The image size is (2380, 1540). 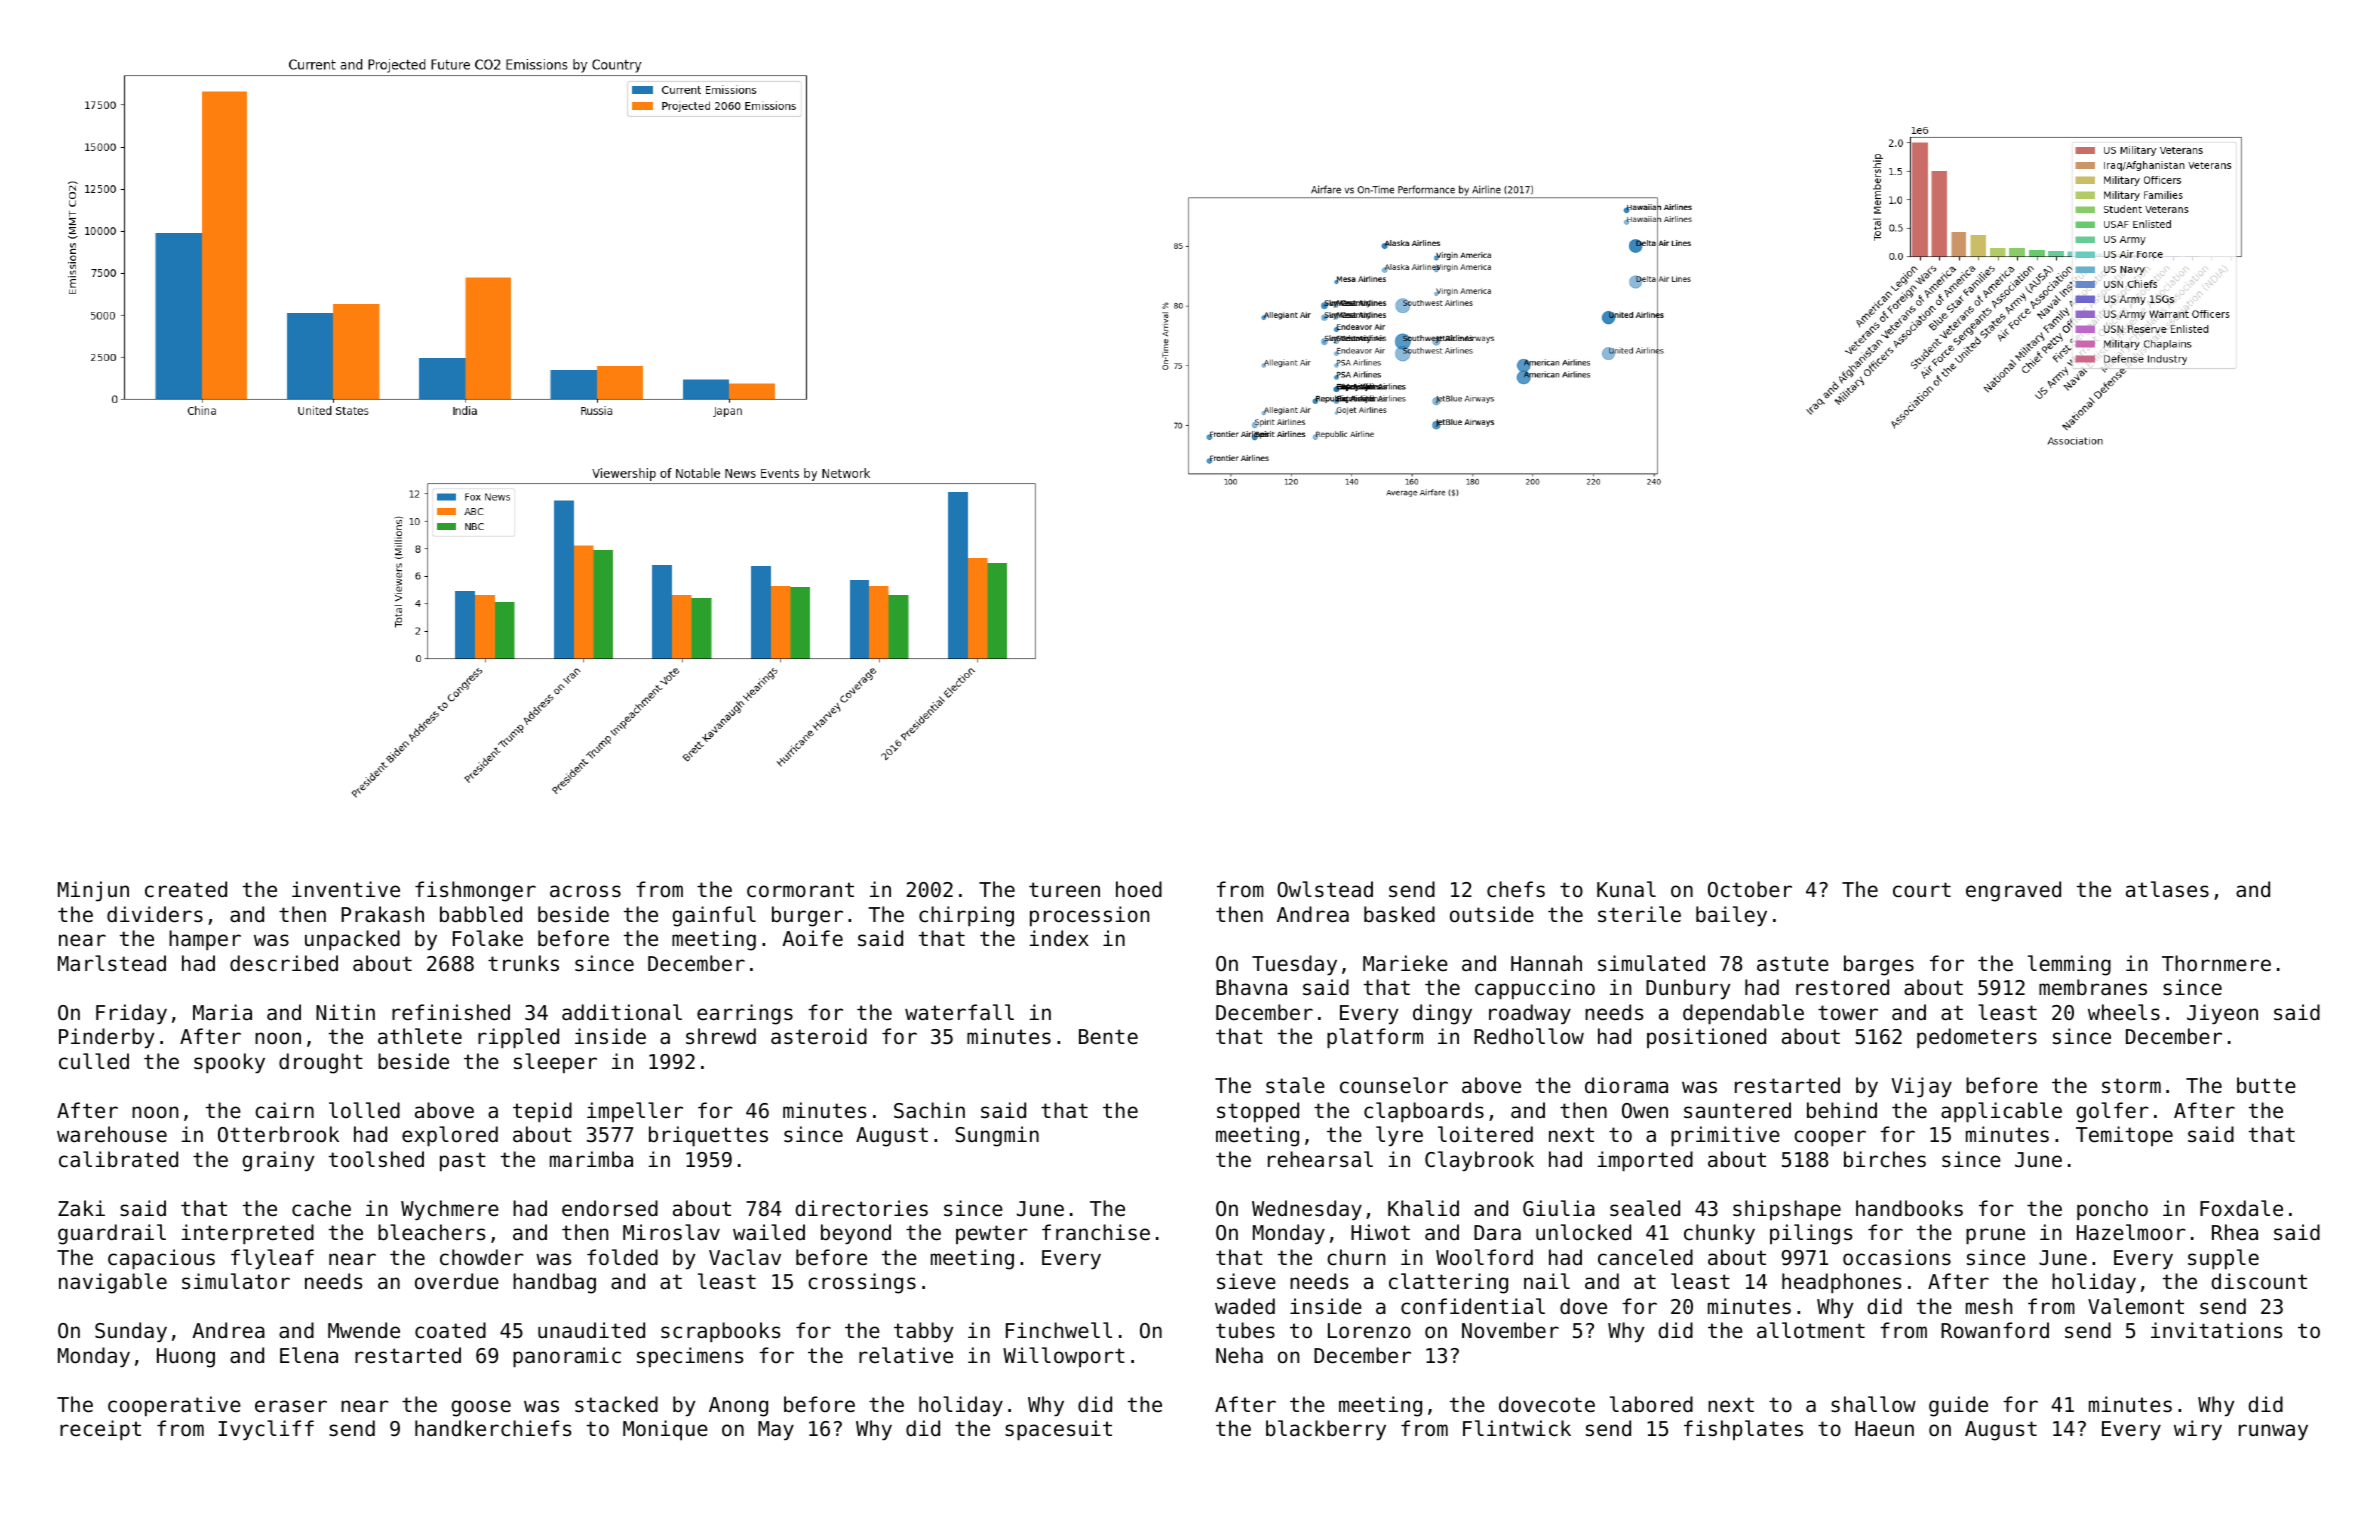 What do you see at coordinates (567, 1357) in the image?
I see `panoramic` at bounding box center [567, 1357].
